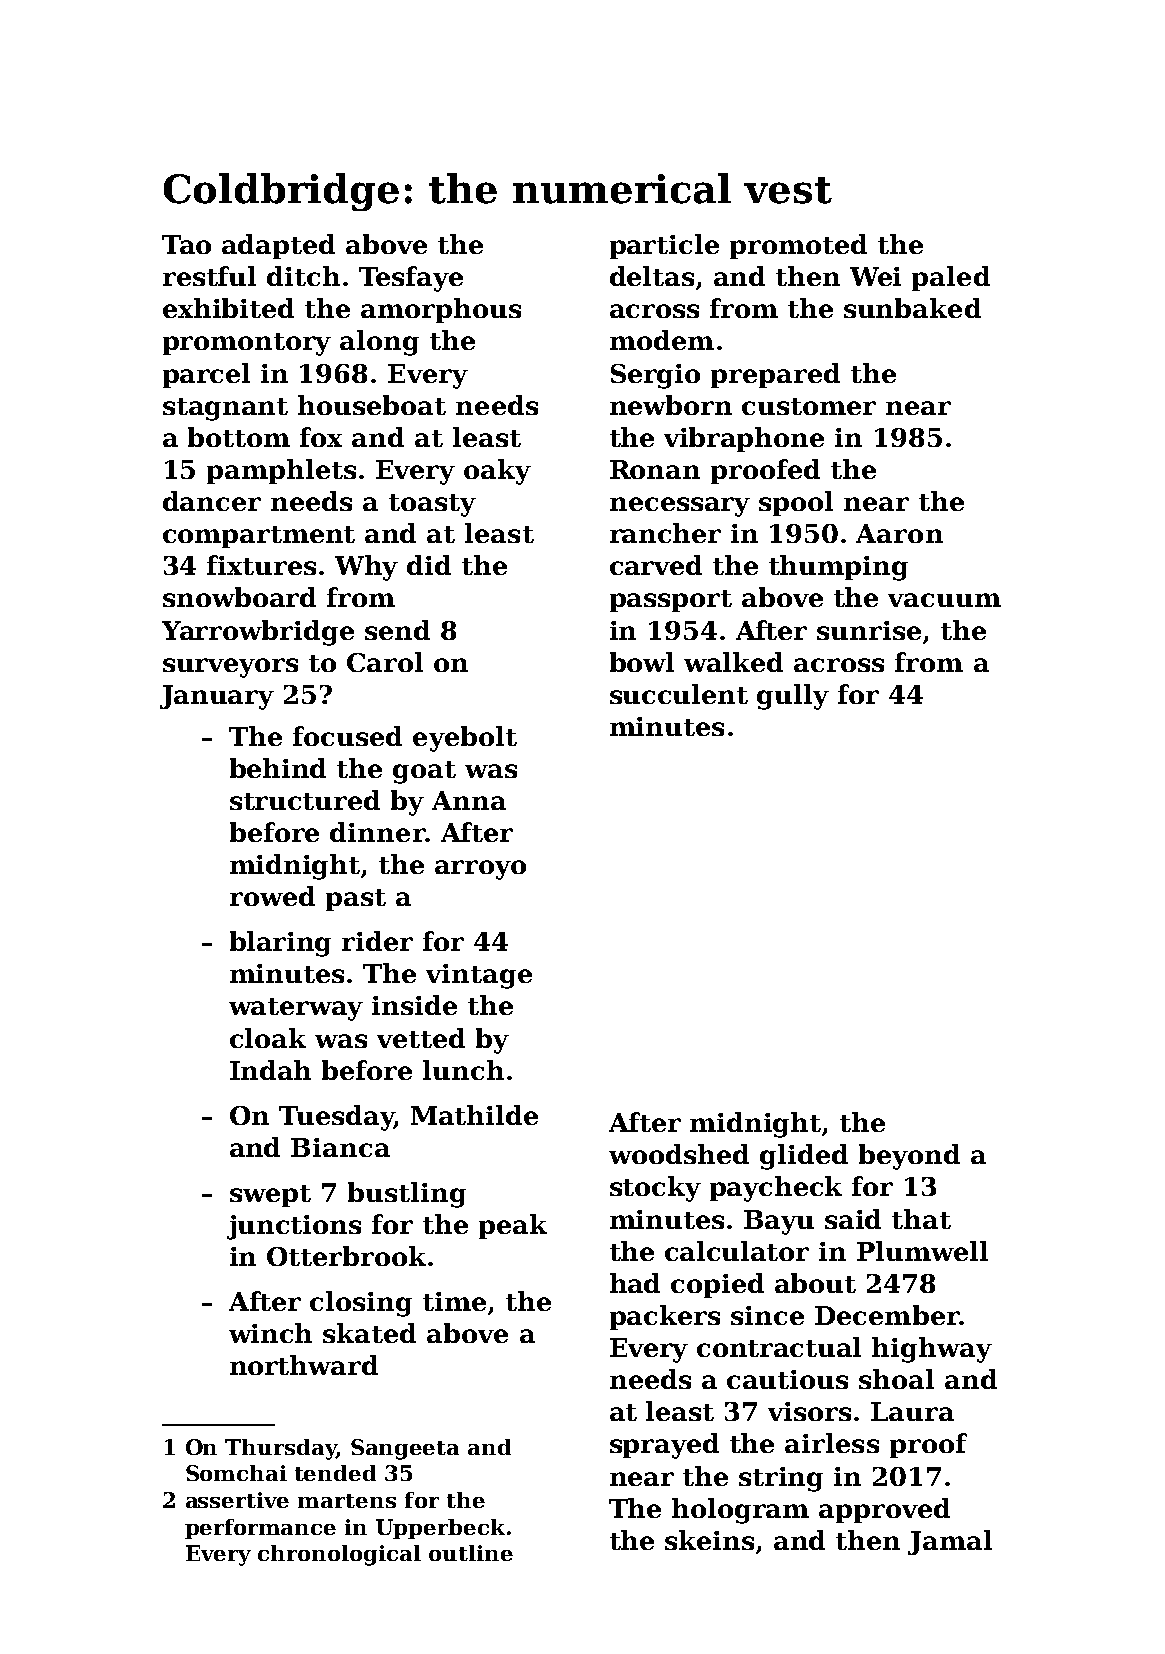 Image resolution: width=1165 pixels, height=1654 pixels. Describe the element at coordinates (497, 472) in the document. I see `oaky` at that location.
